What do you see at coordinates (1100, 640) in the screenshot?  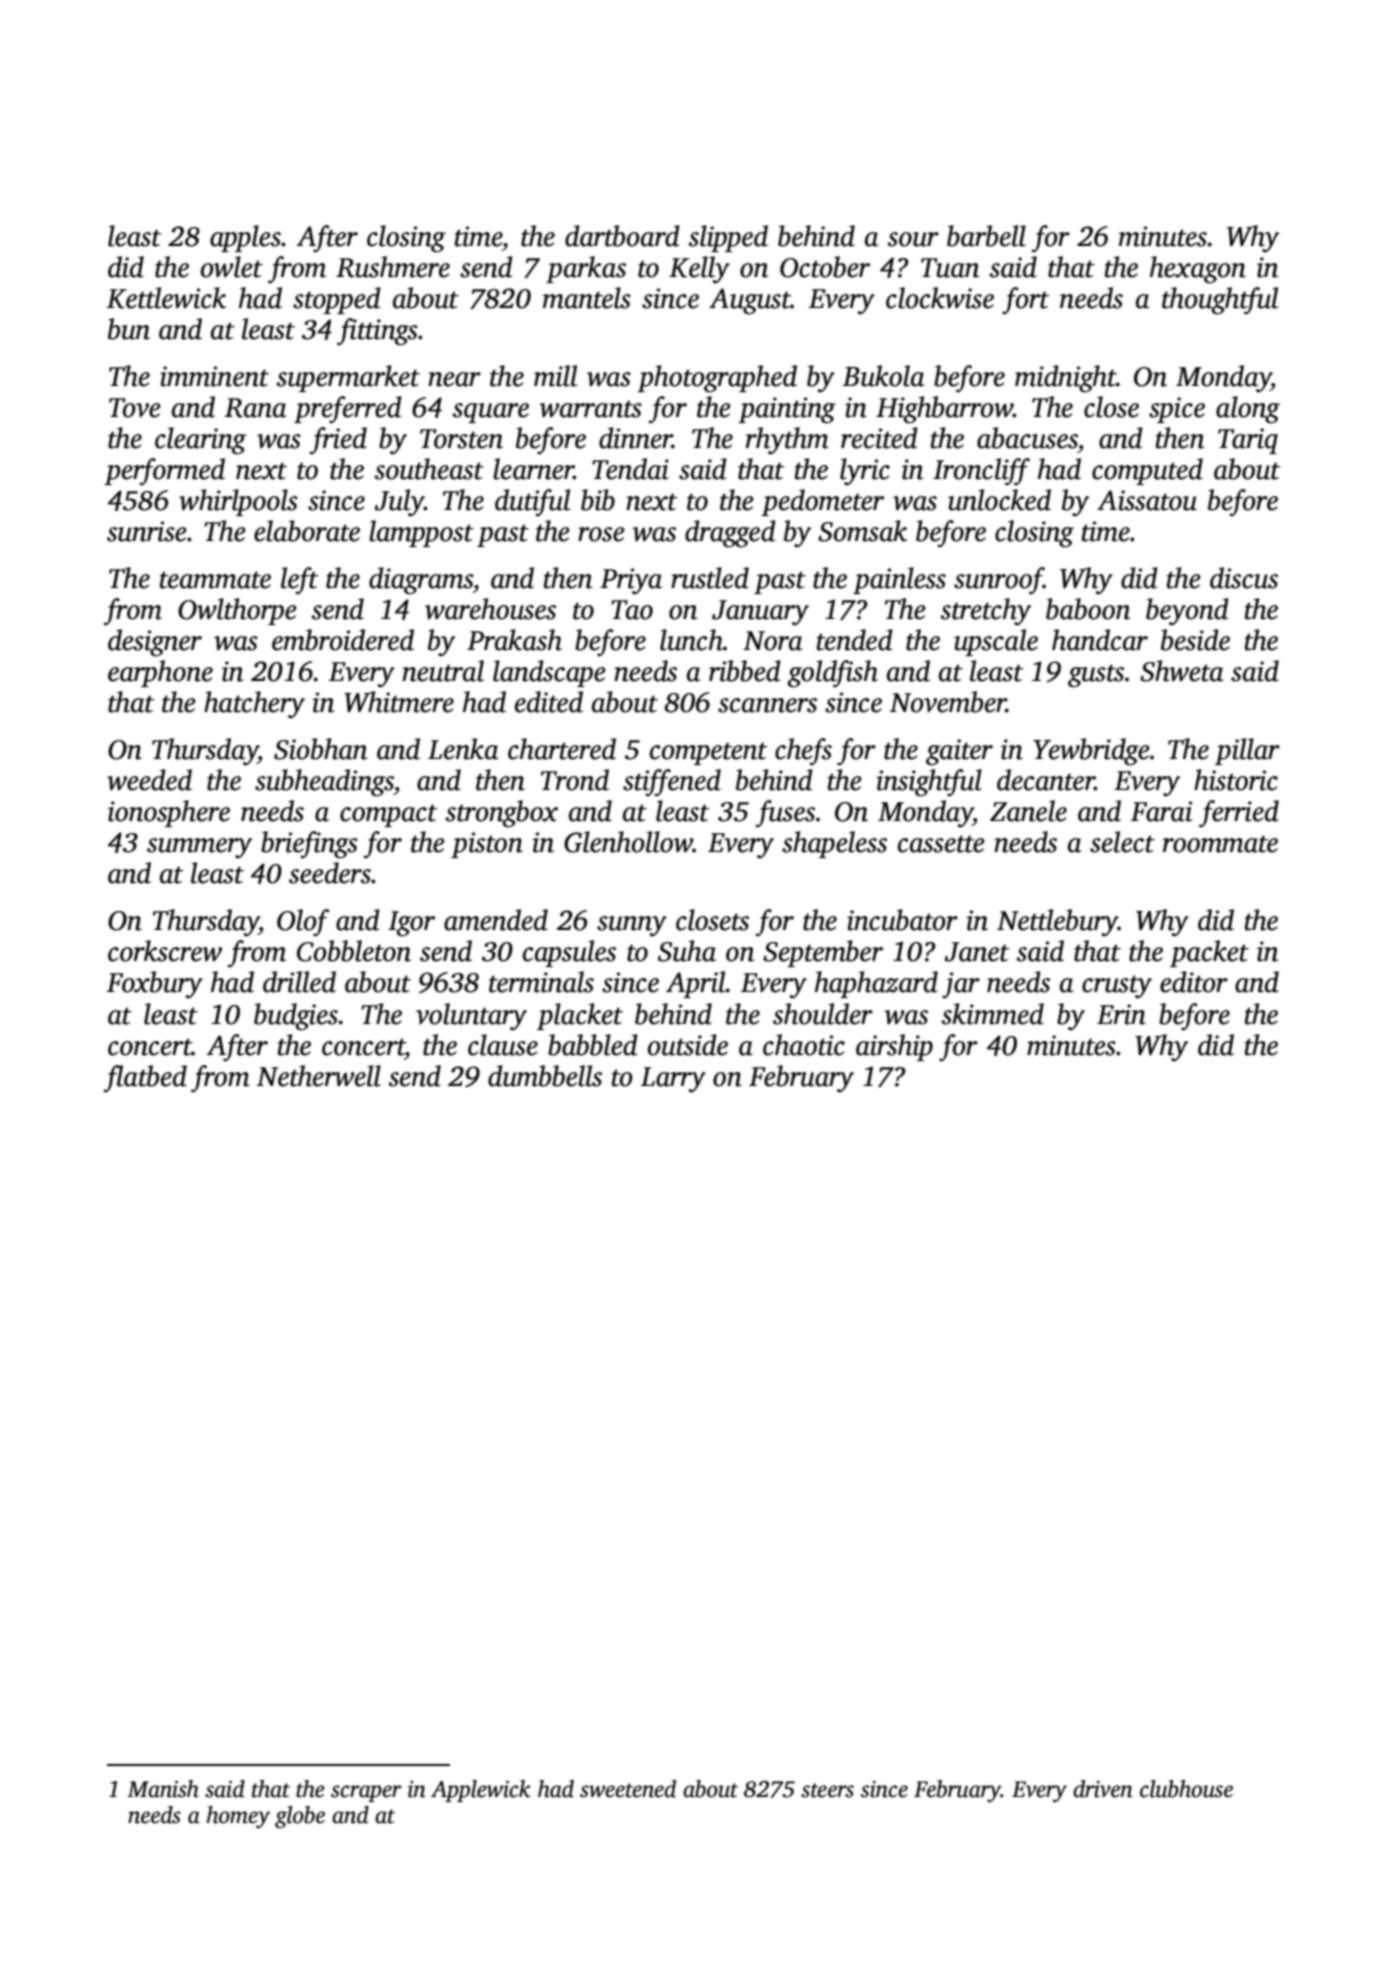 I see `handcar` at bounding box center [1100, 640].
